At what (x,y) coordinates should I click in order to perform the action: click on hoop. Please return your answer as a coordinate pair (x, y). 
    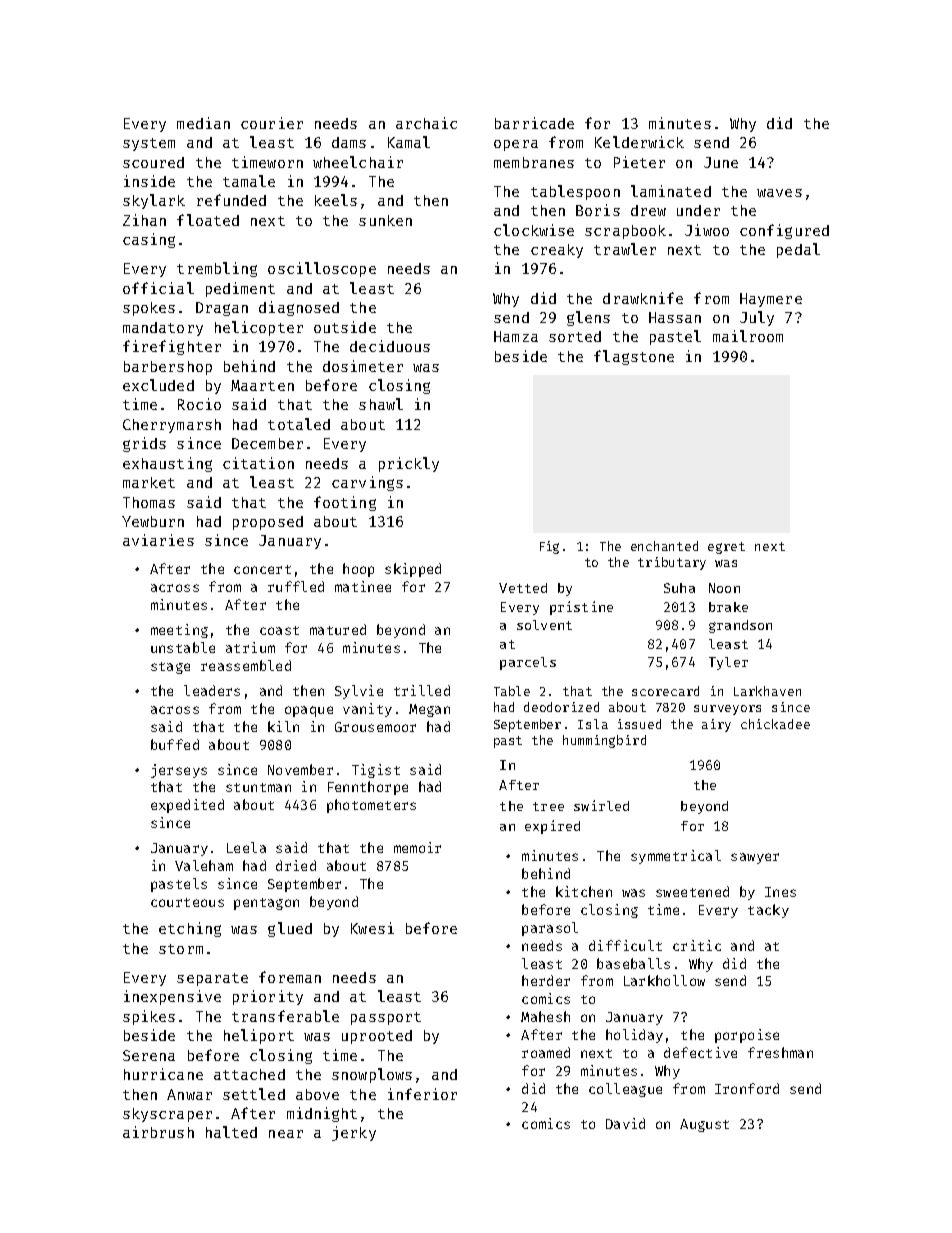
    Looking at the image, I should click on (358, 570).
